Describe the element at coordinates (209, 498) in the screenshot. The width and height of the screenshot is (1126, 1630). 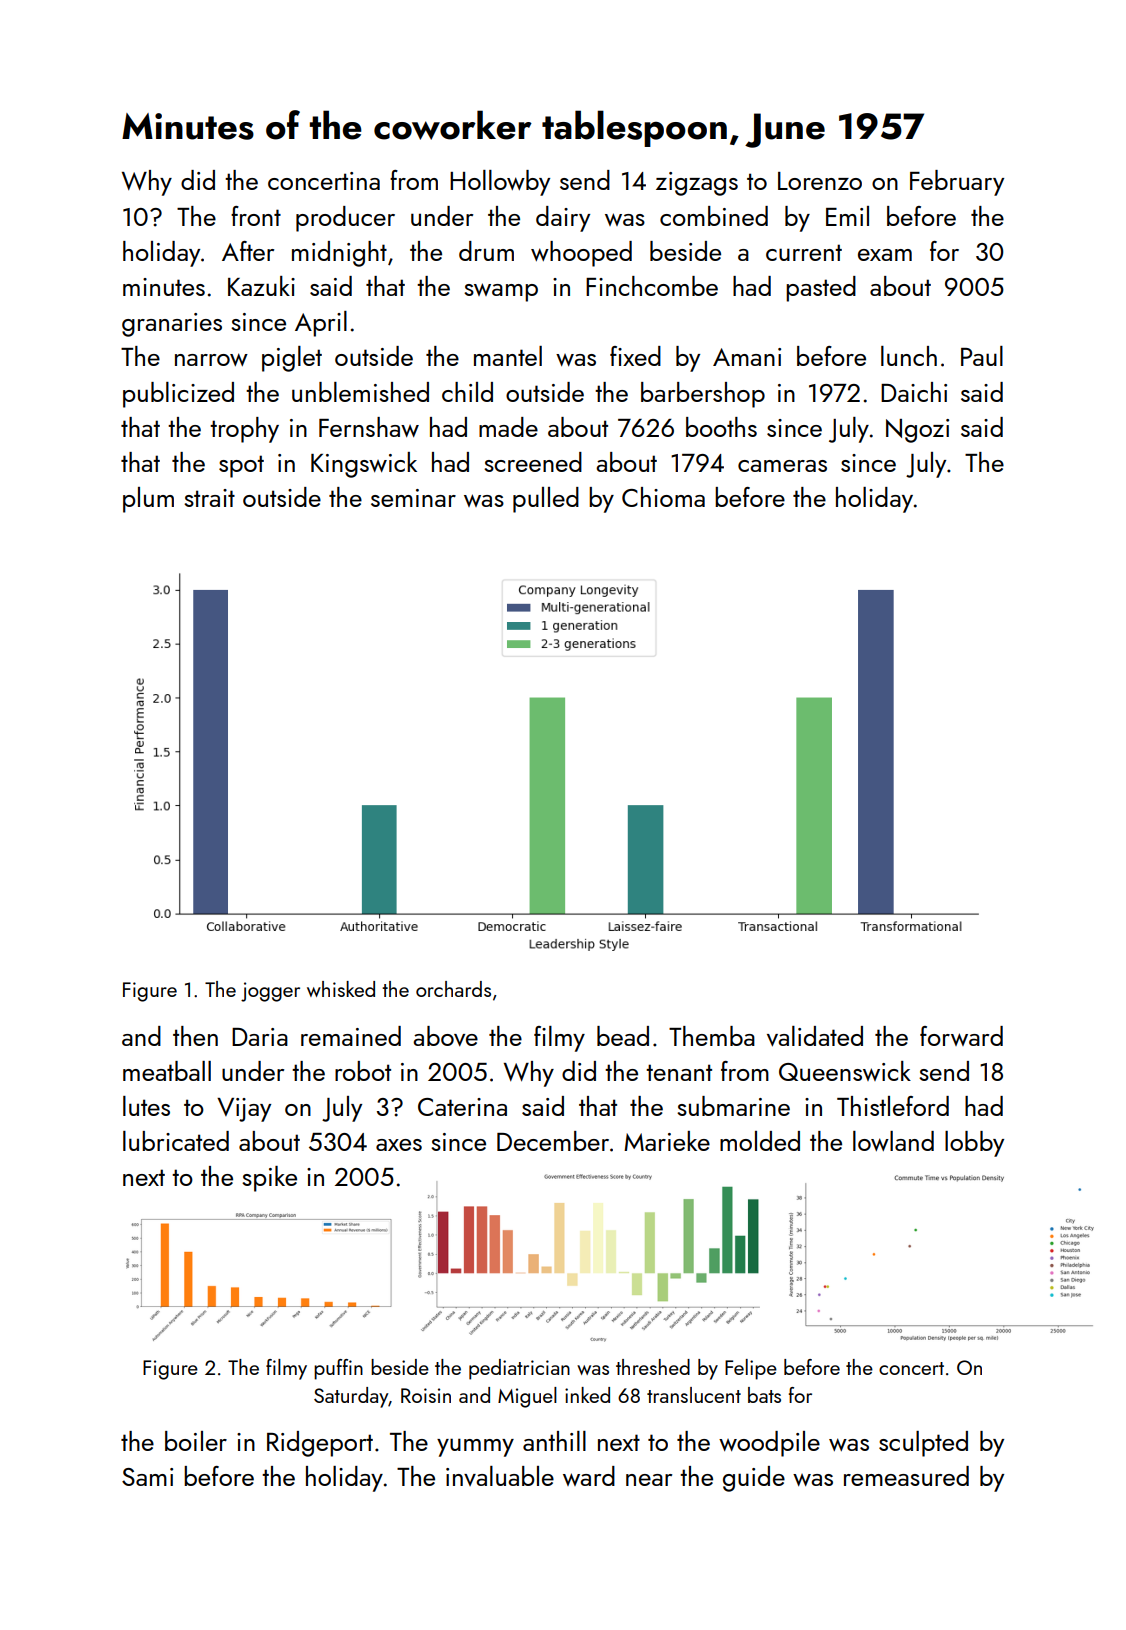
I see `strait` at that location.
